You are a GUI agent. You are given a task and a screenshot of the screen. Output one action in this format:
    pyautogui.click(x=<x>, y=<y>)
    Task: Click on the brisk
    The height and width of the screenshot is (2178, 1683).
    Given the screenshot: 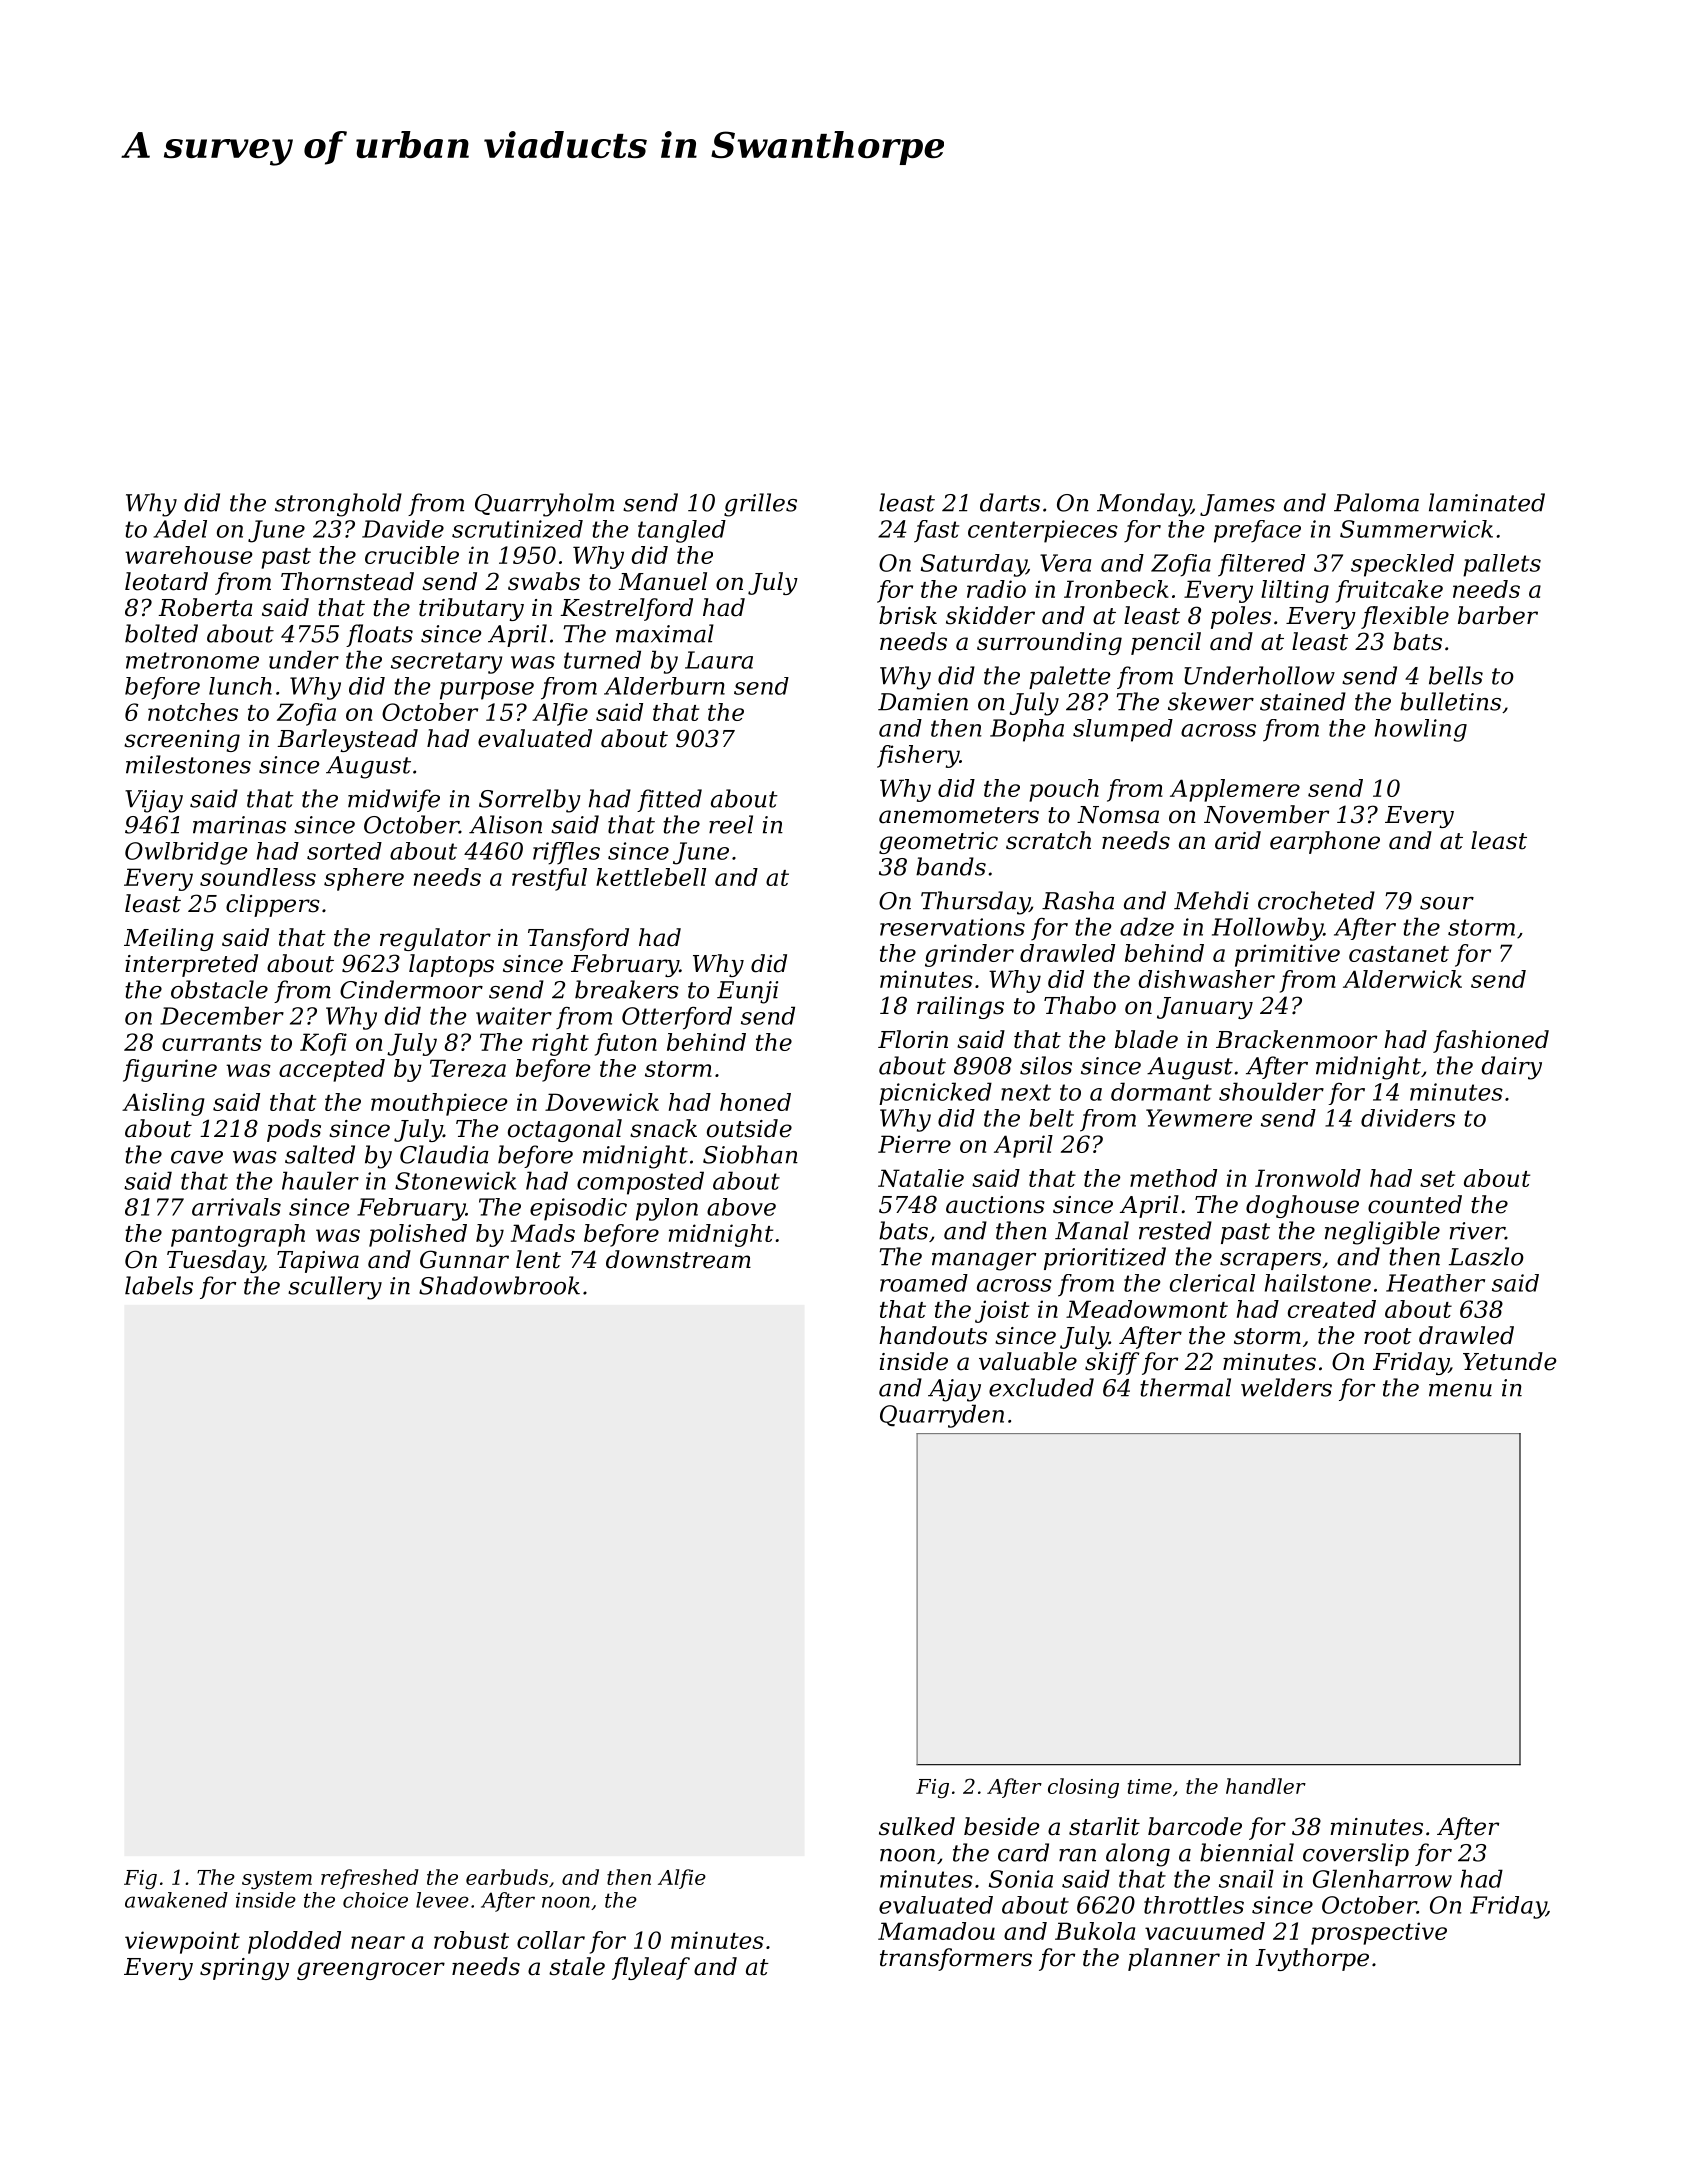 What is the action you would take?
    pyautogui.click(x=908, y=615)
